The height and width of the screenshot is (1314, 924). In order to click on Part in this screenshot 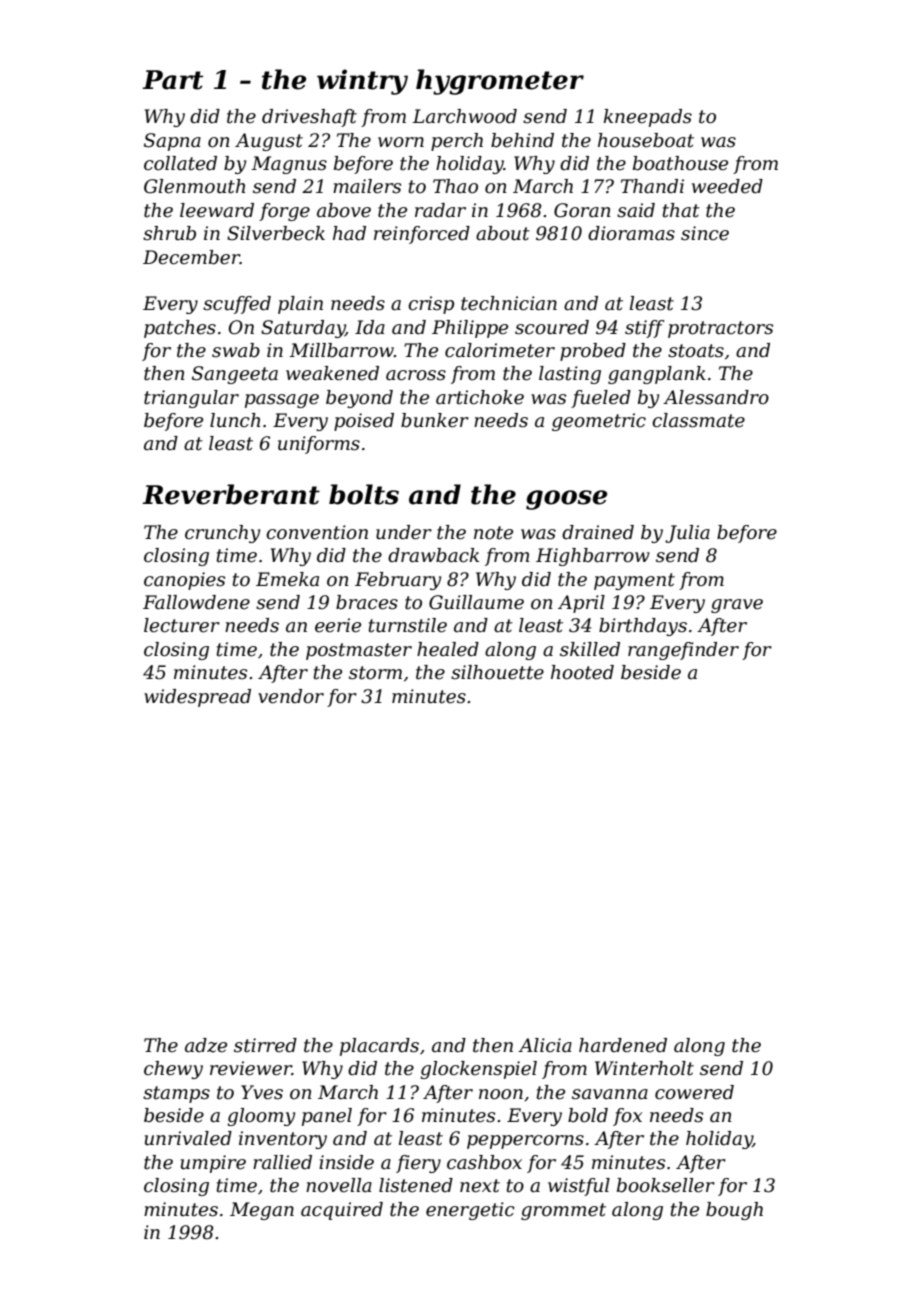, I will do `click(172, 80)`.
